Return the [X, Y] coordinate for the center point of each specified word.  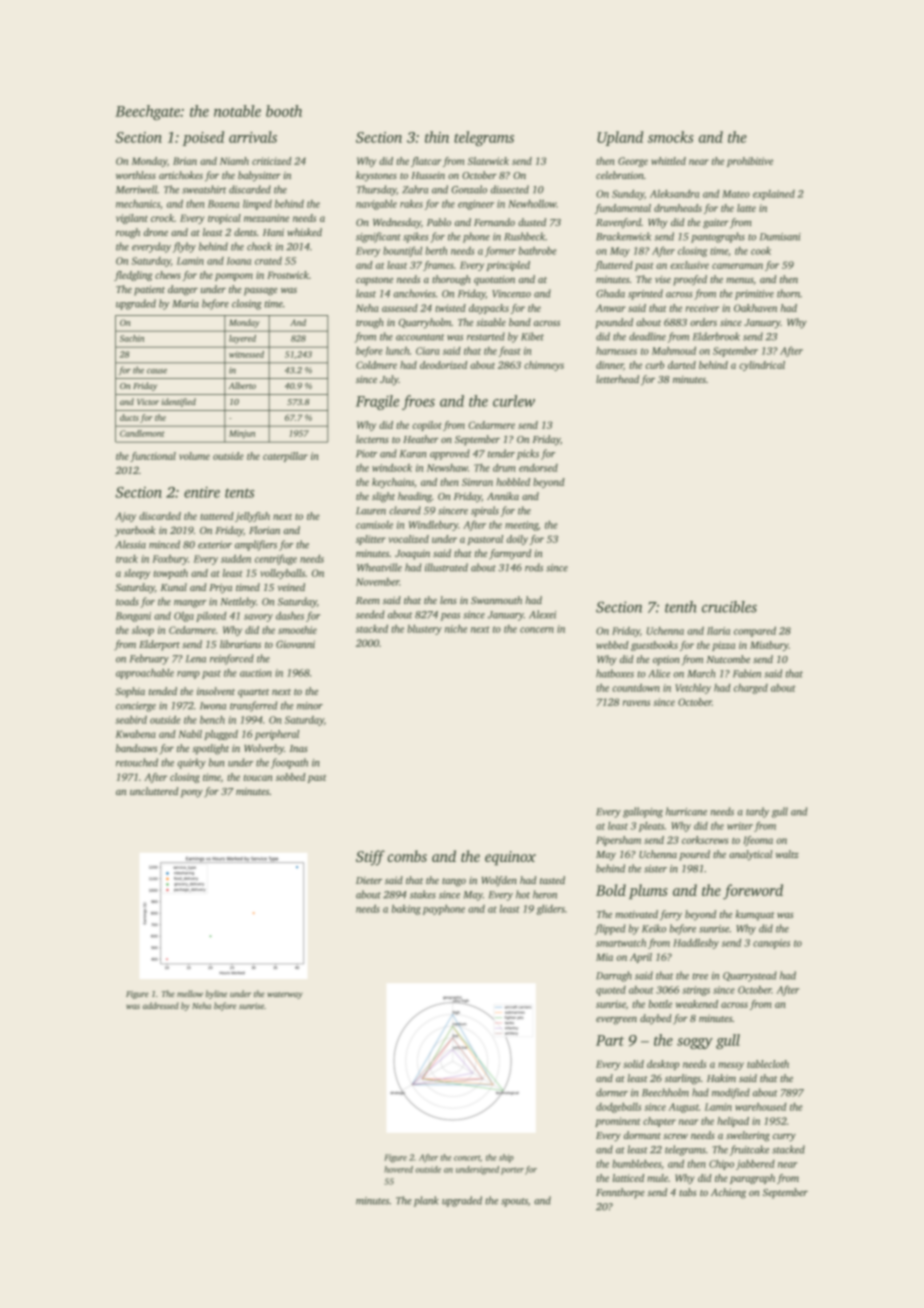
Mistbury [769, 646]
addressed [161, 1005]
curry [784, 1138]
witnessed [246, 354]
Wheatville [379, 567]
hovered [398, 1169]
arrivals [253, 137]
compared [755, 632]
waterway [285, 995]
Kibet [532, 336]
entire [202, 492]
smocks [671, 137]
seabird [131, 720]
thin [437, 137]
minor [310, 706]
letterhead [617, 379]
